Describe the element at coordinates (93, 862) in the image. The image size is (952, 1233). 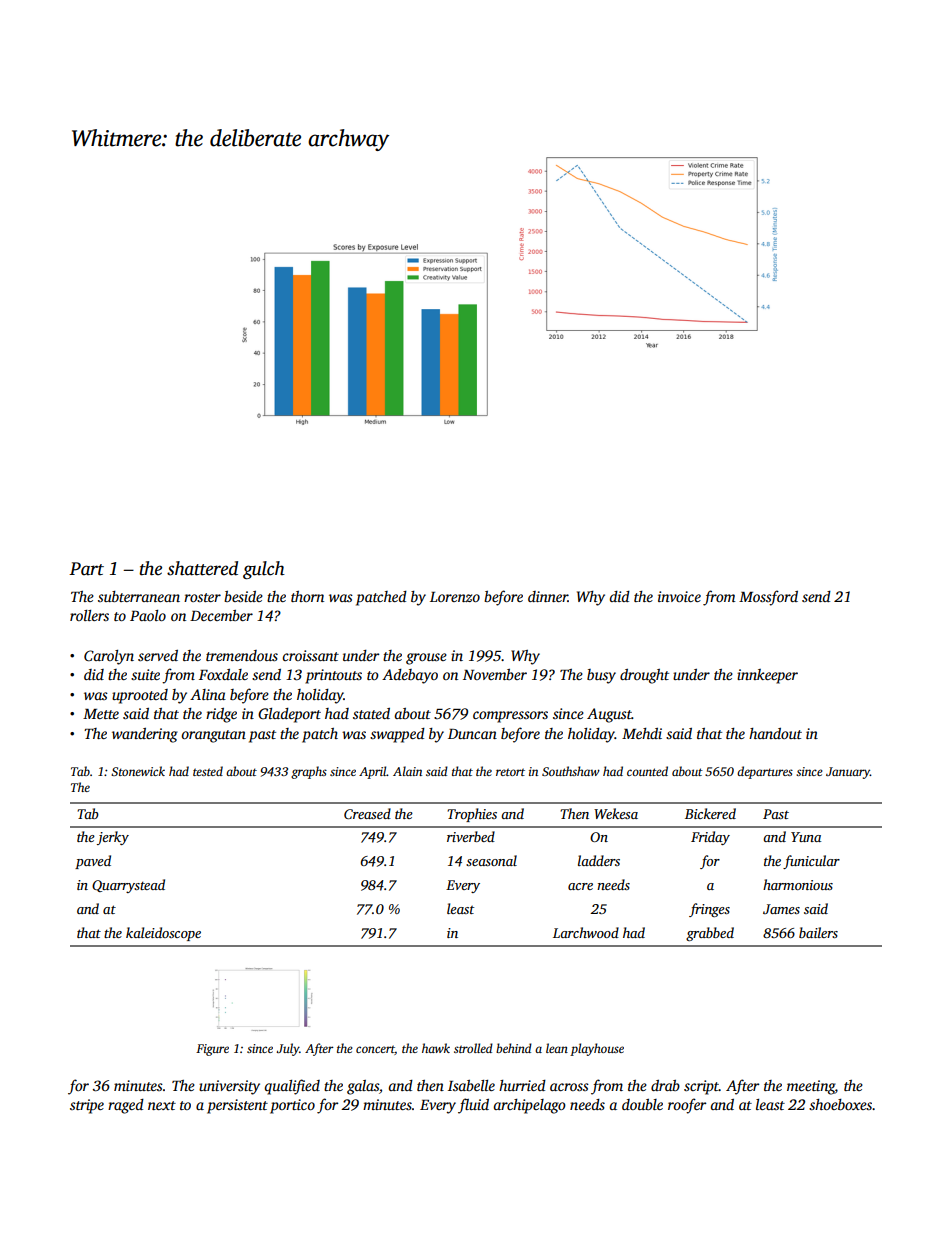
I see `paved` at that location.
